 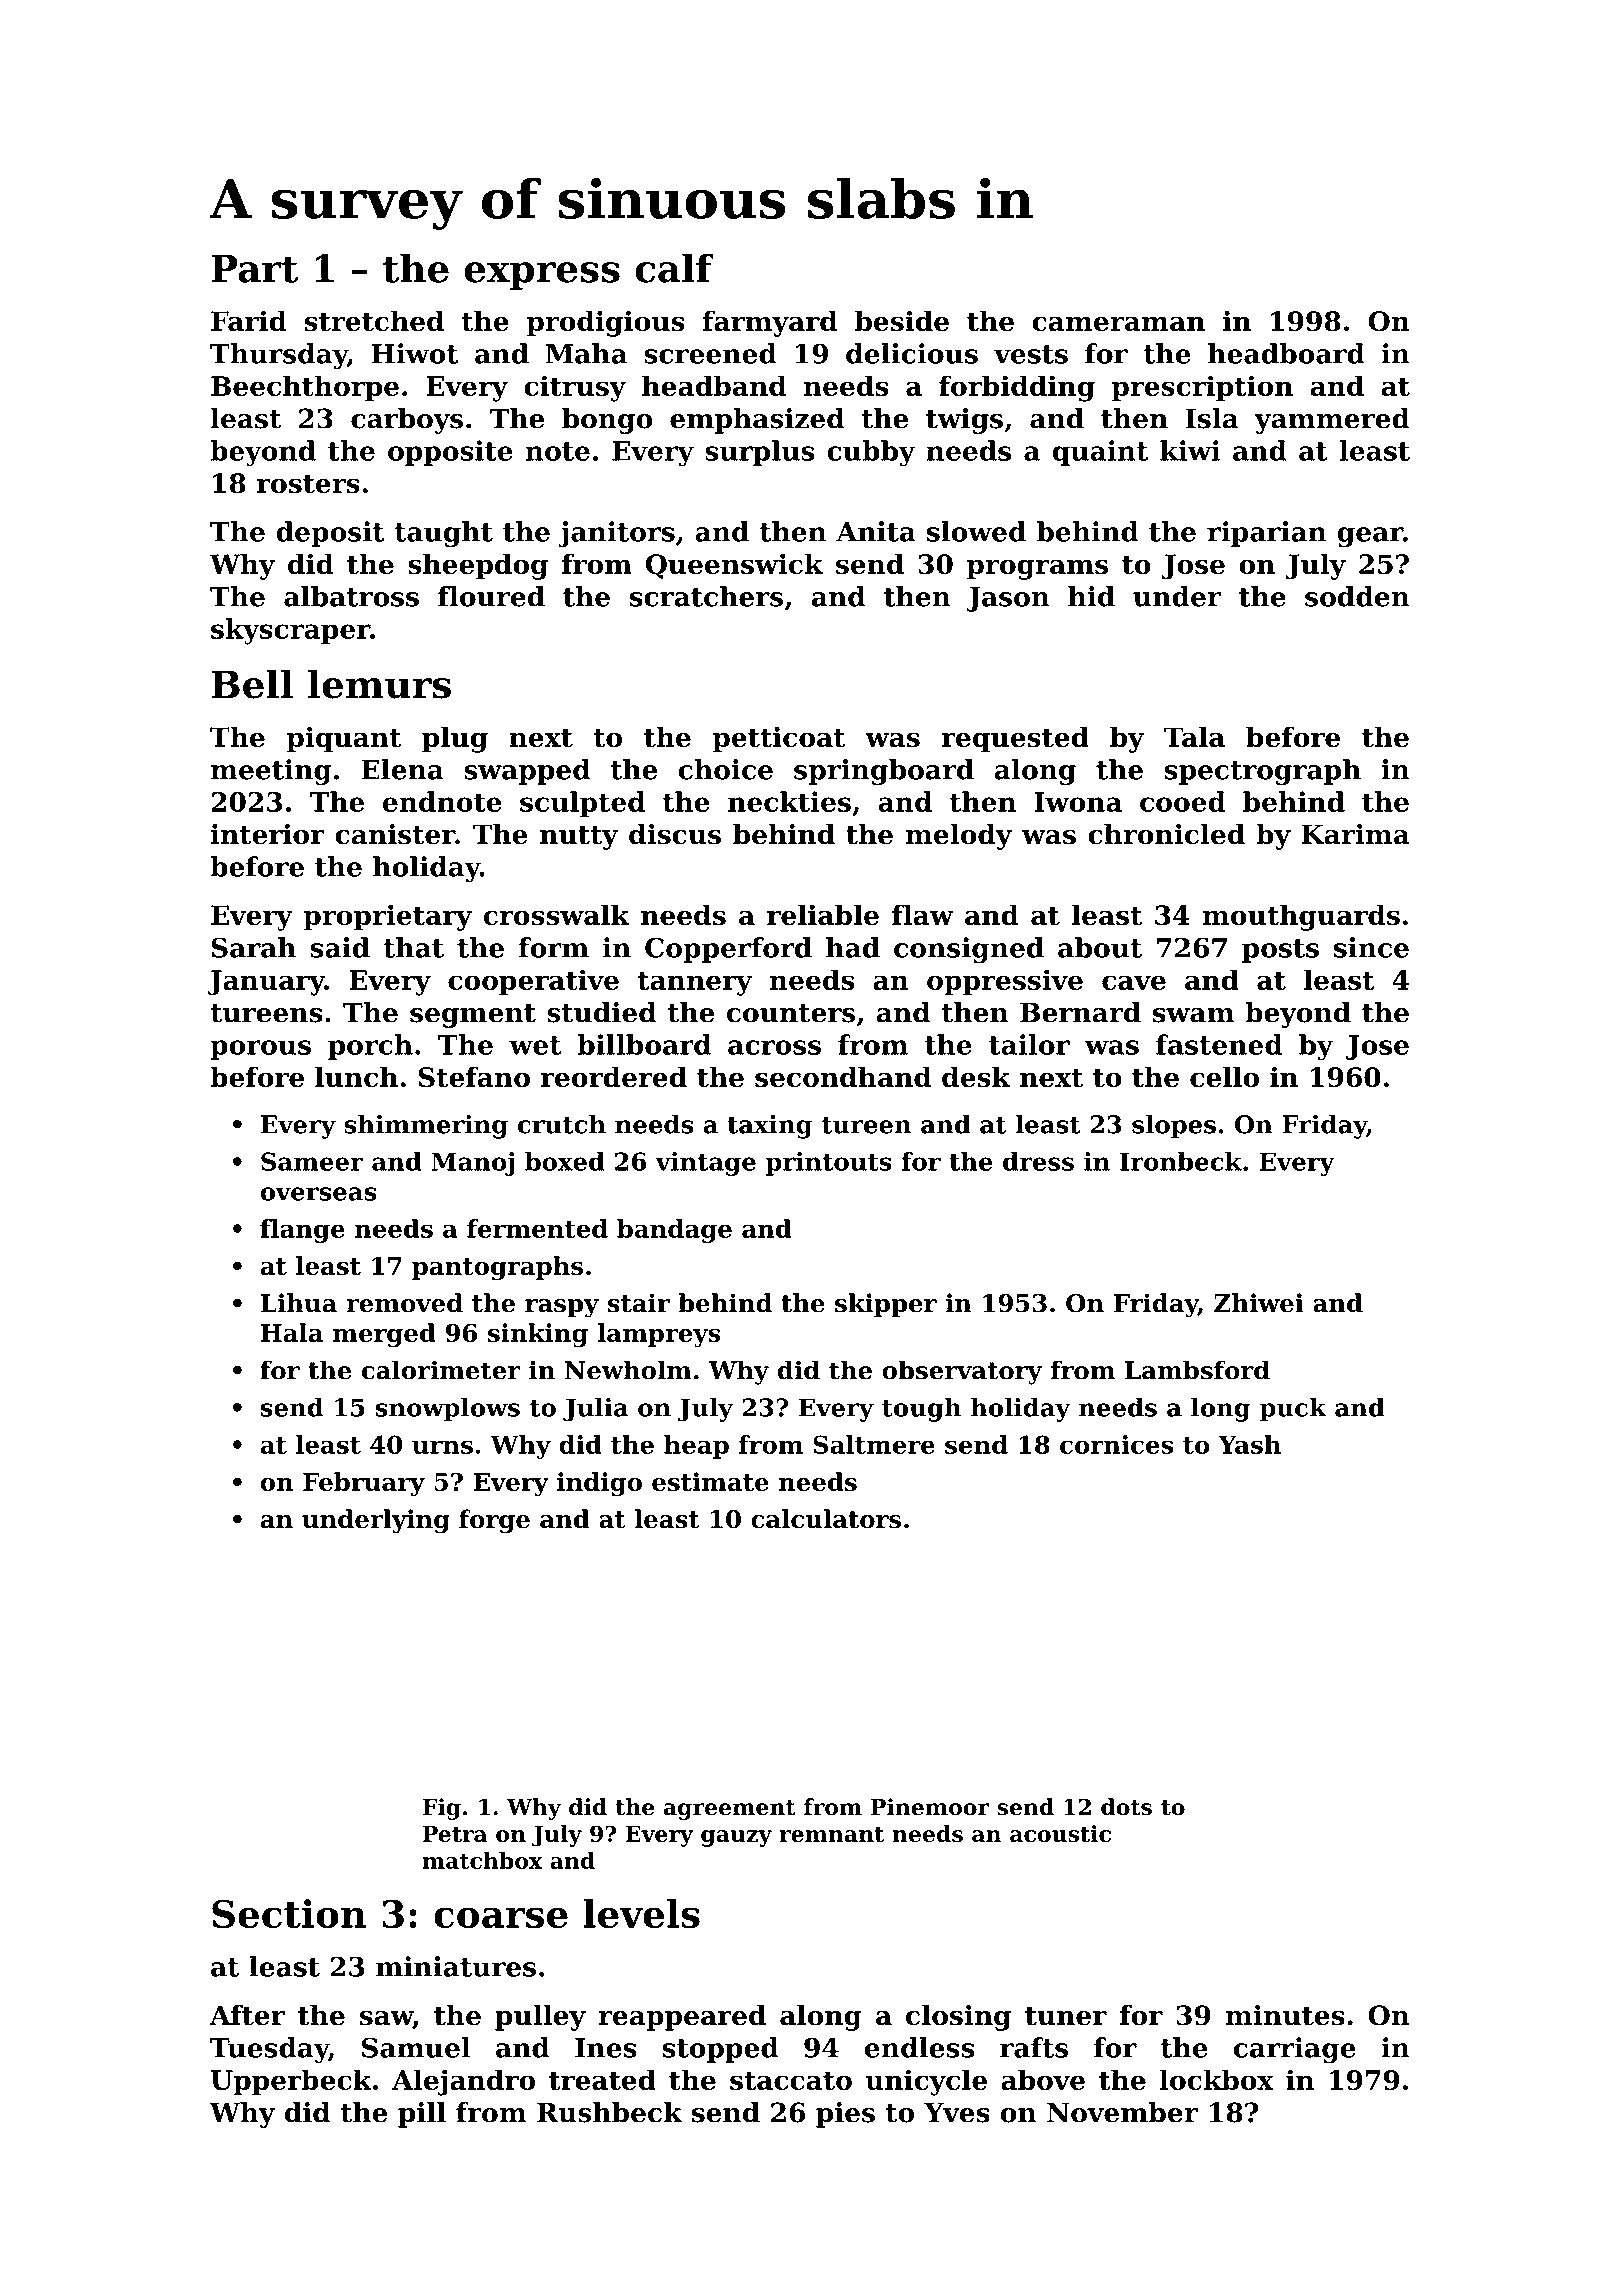 What do you see at coordinates (1285, 2015) in the screenshot?
I see `minutes` at bounding box center [1285, 2015].
